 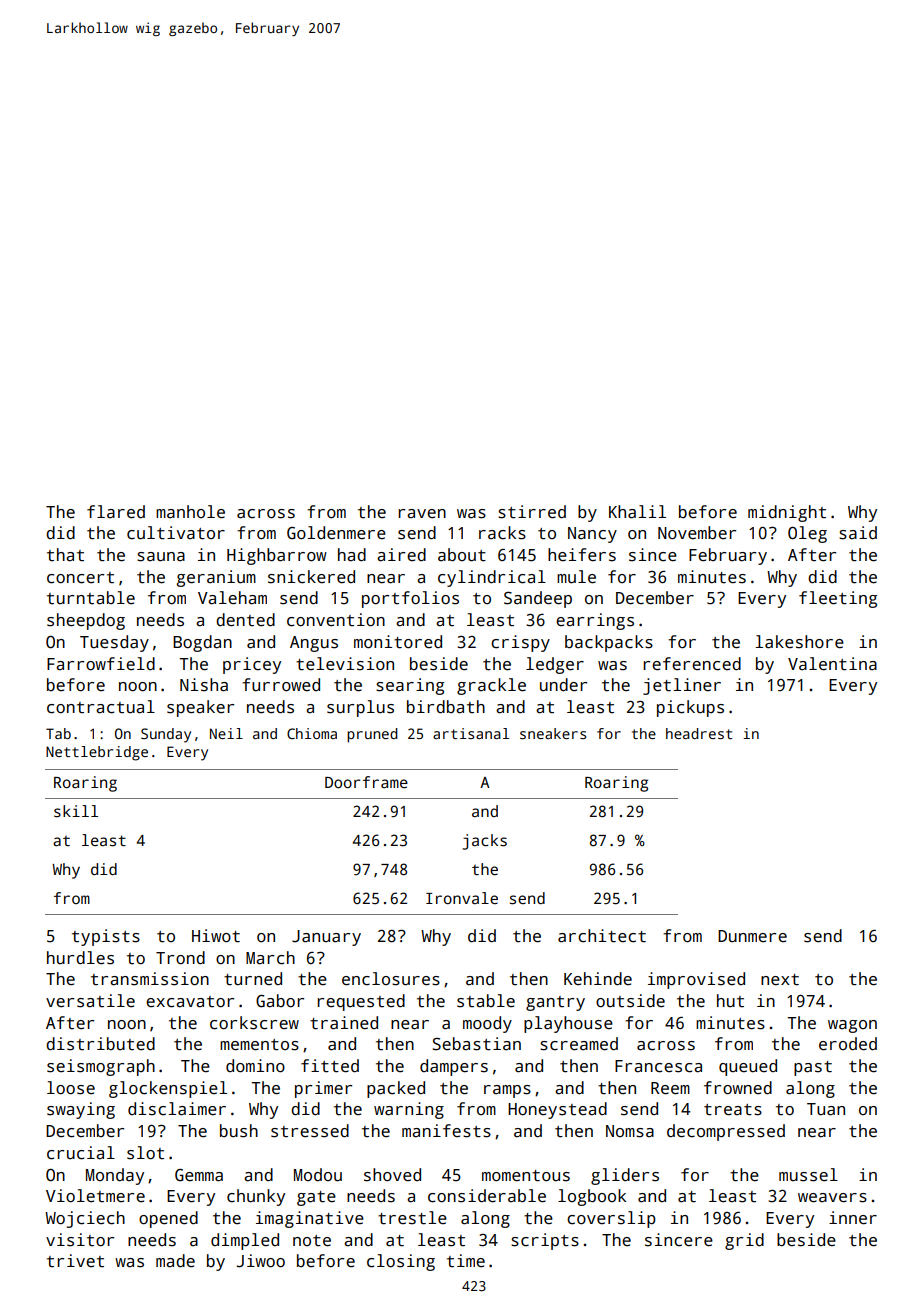 I want to click on lakeshore, so click(x=800, y=642).
